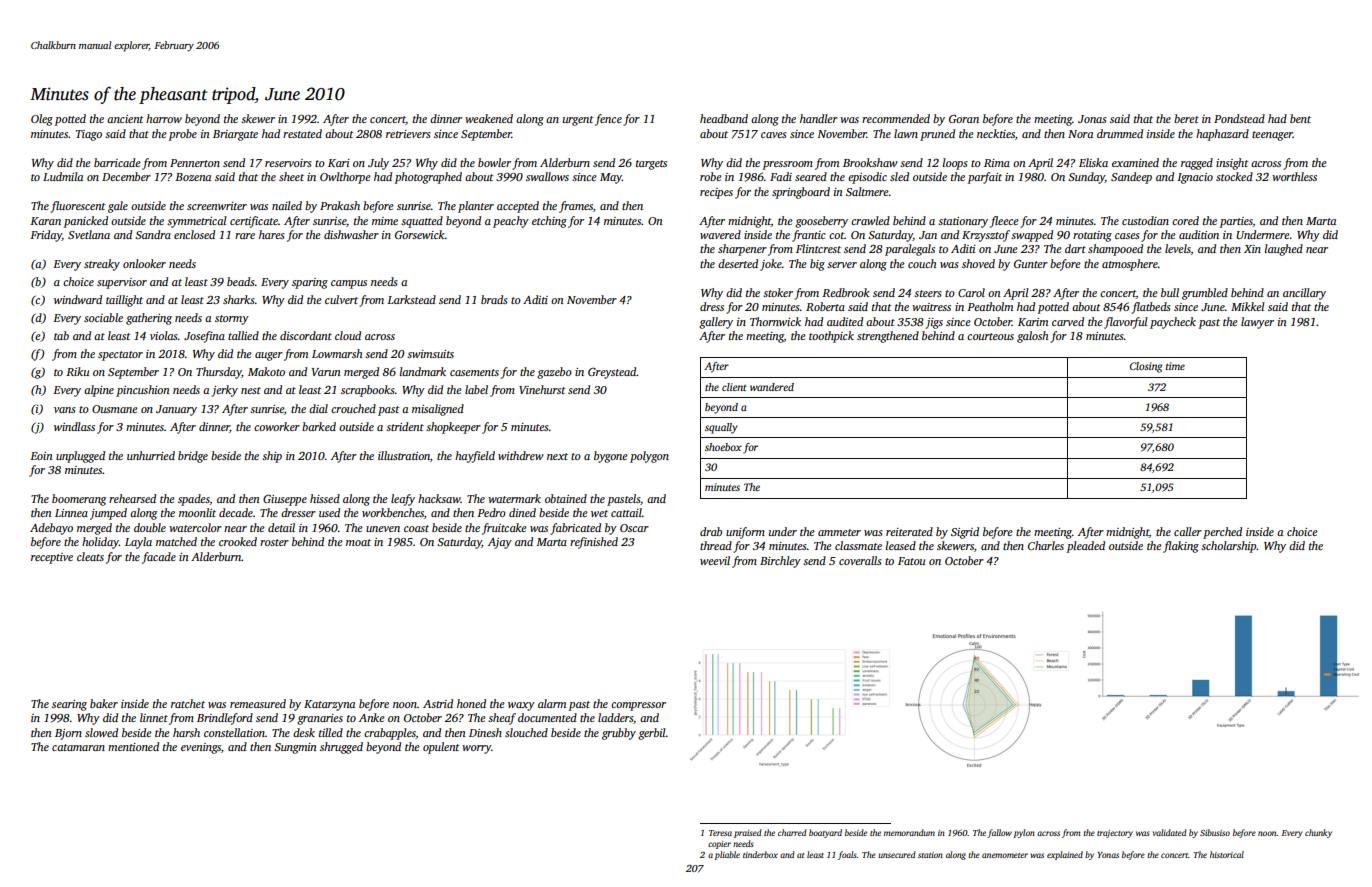 This document has width=1372, height=887. I want to click on catamaran, so click(78, 747).
